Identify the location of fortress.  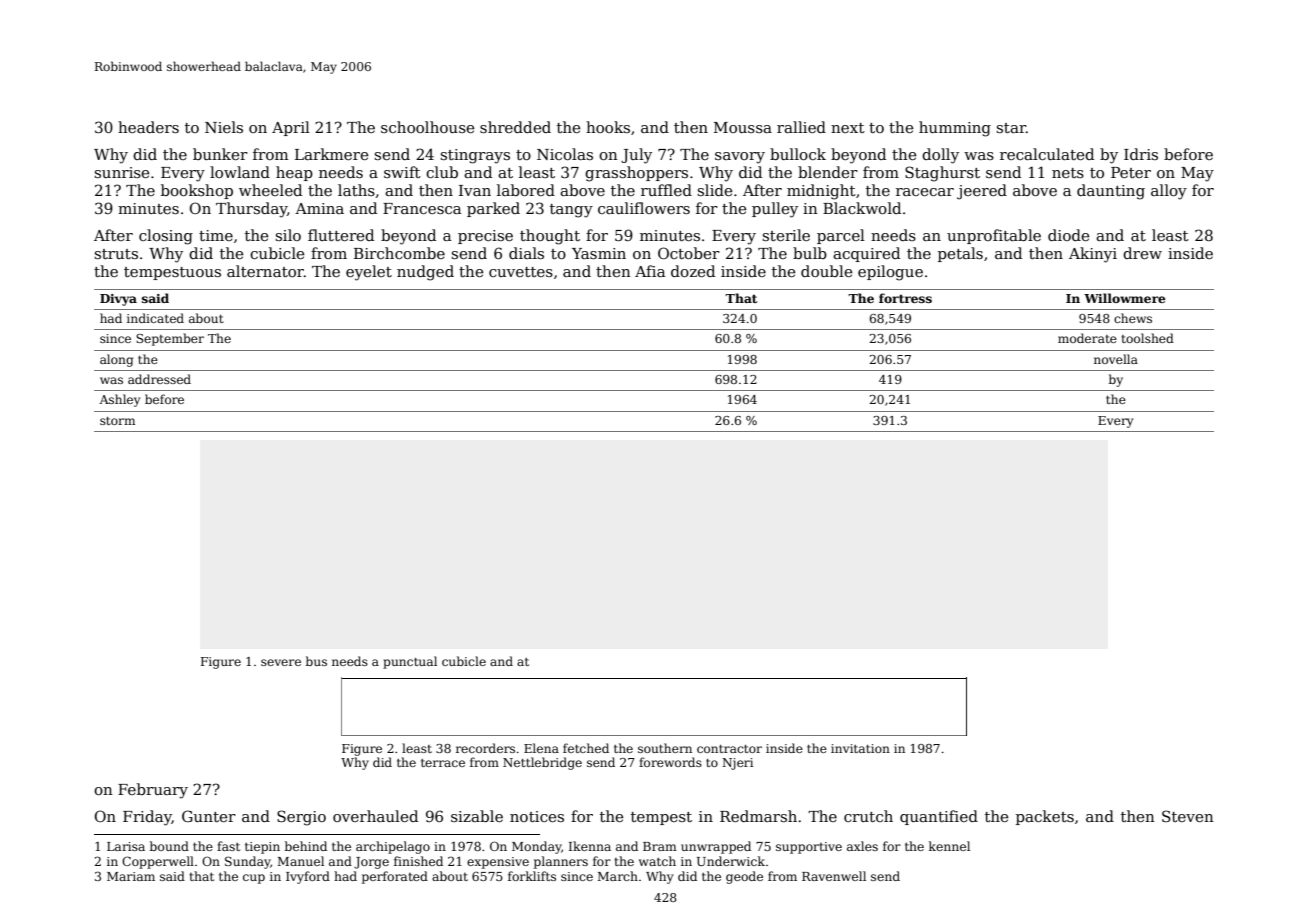
(905, 298).
